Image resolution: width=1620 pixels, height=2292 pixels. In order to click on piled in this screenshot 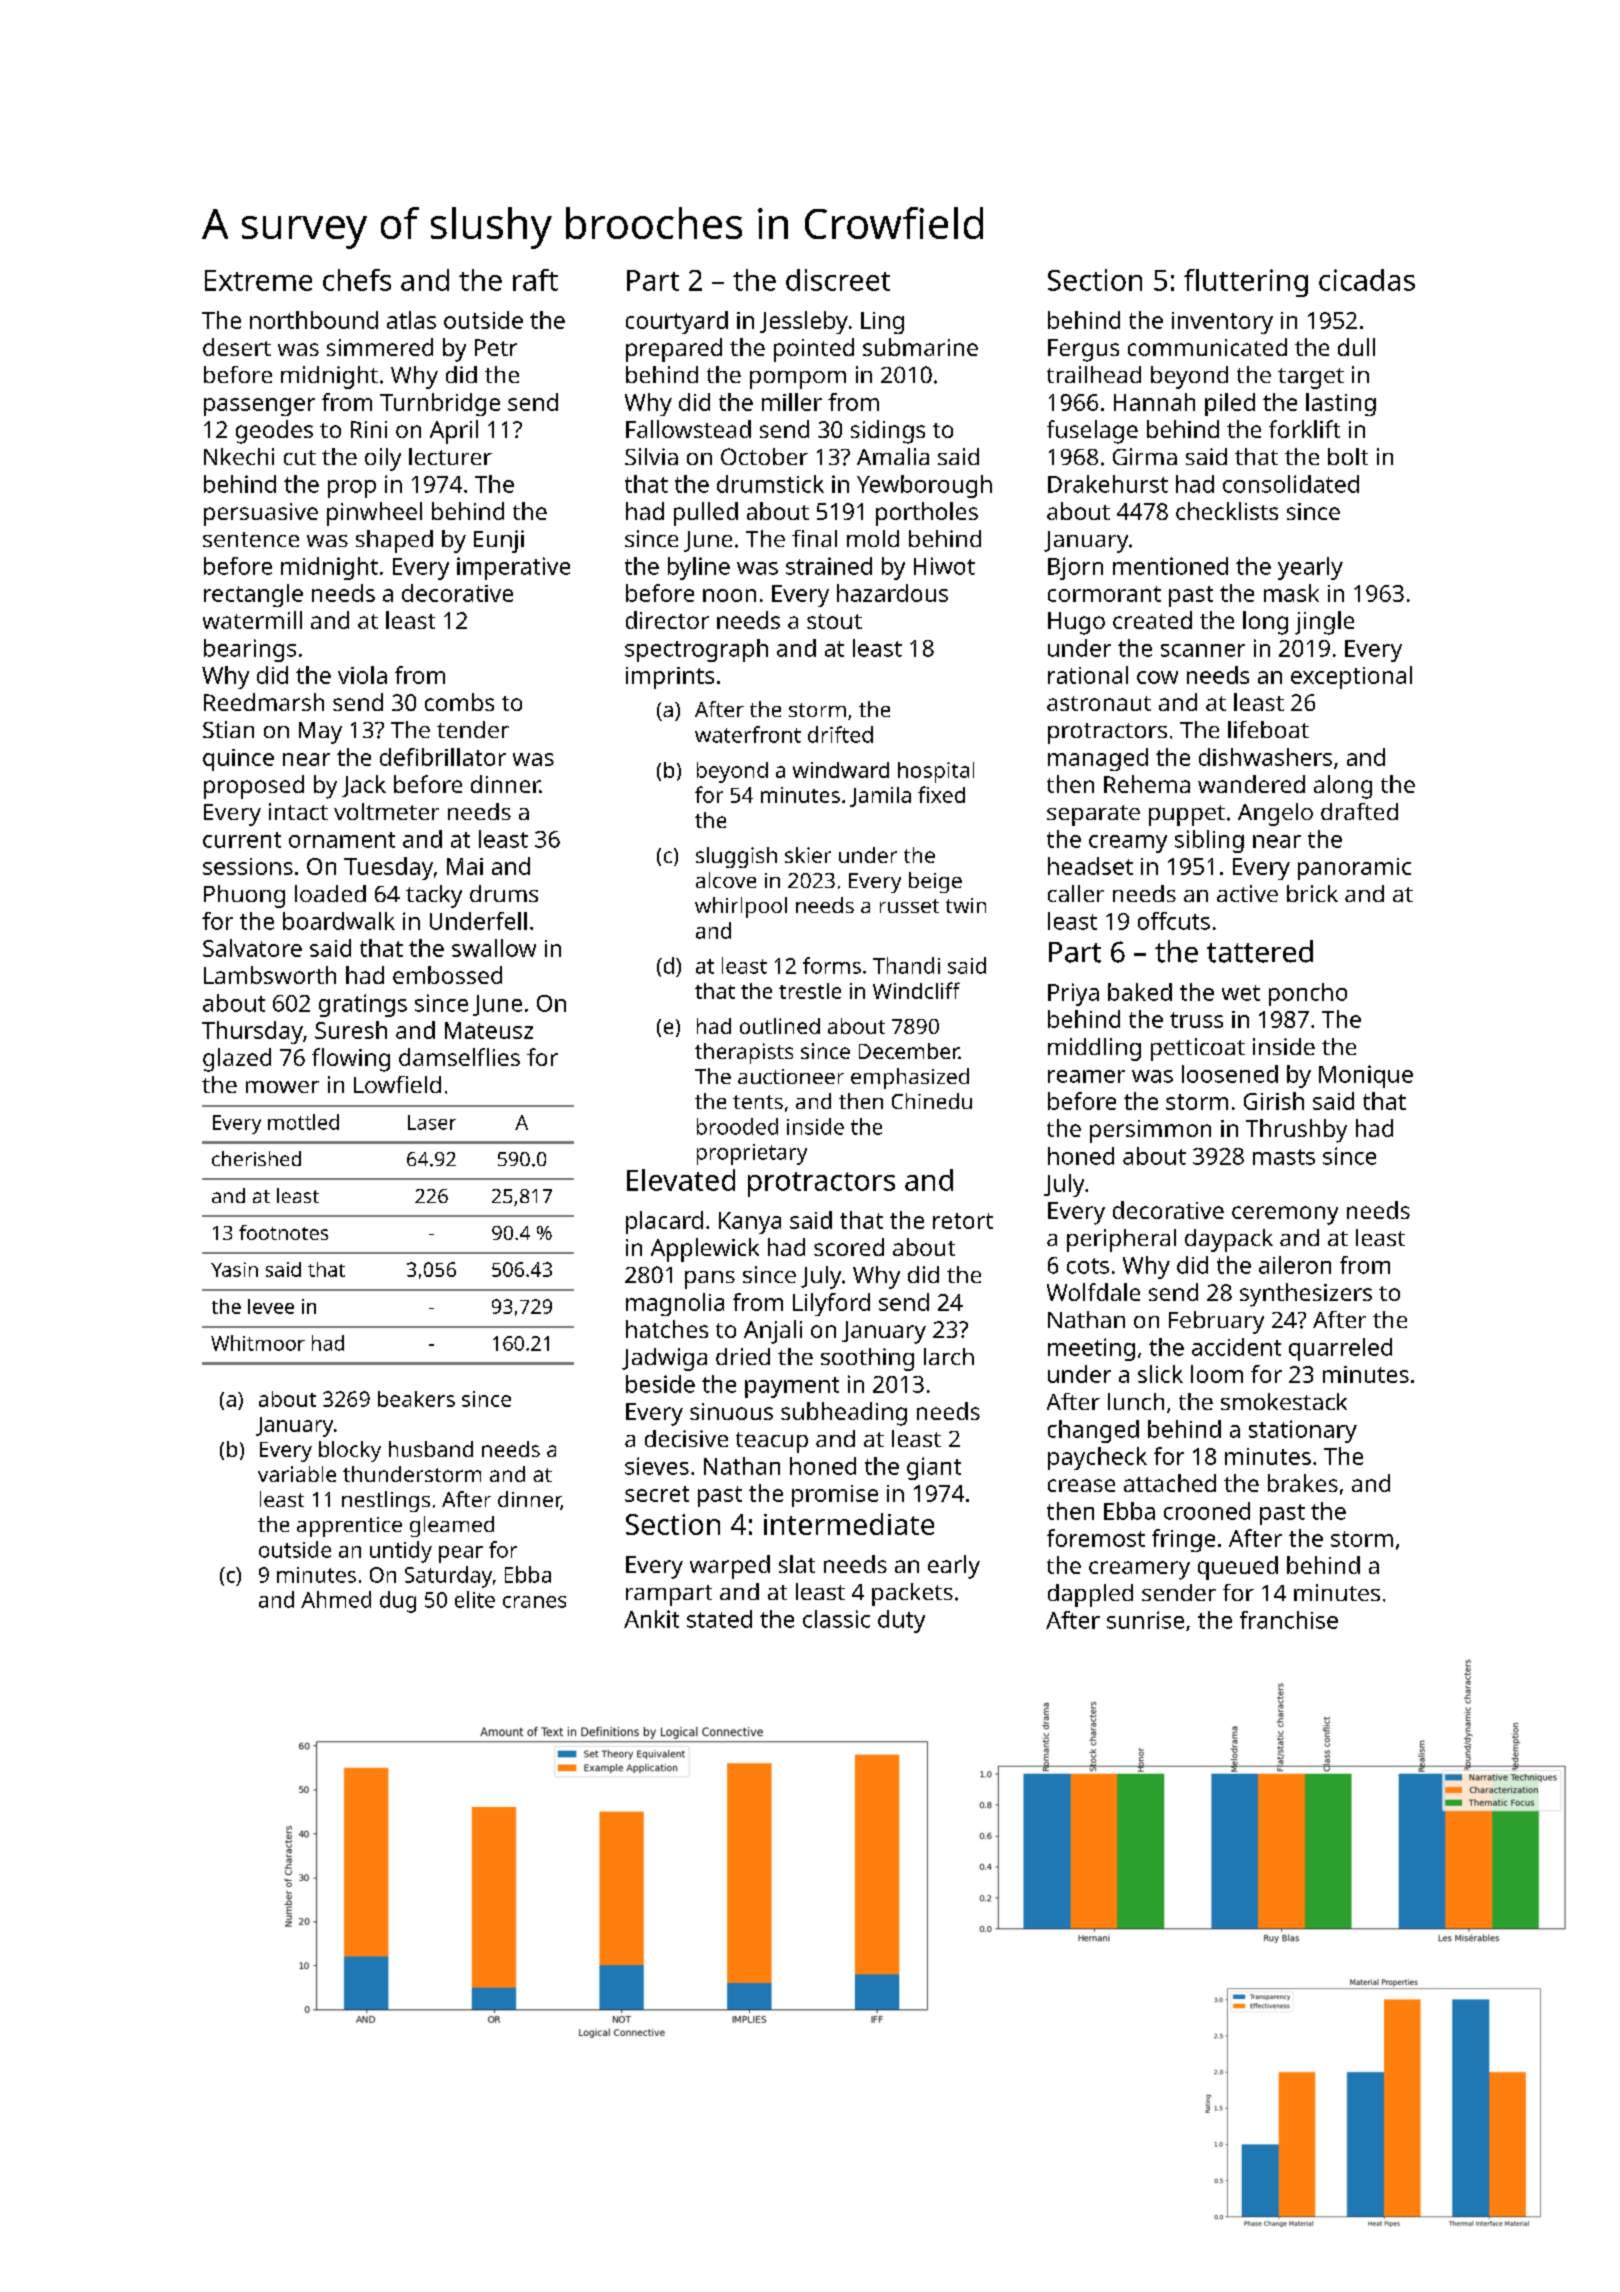, I will do `click(1230, 404)`.
